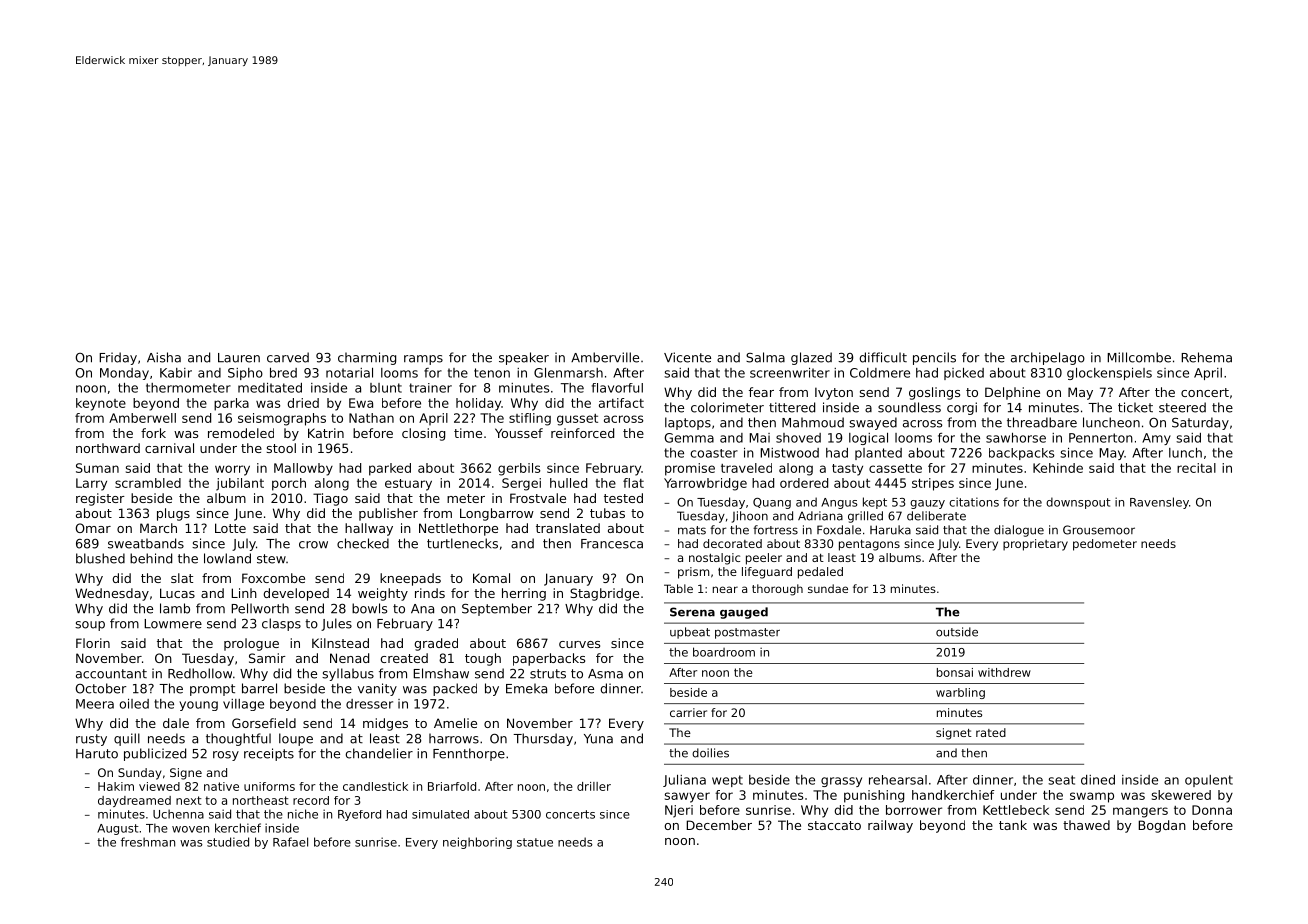  I want to click on Redhollow, so click(200, 673).
